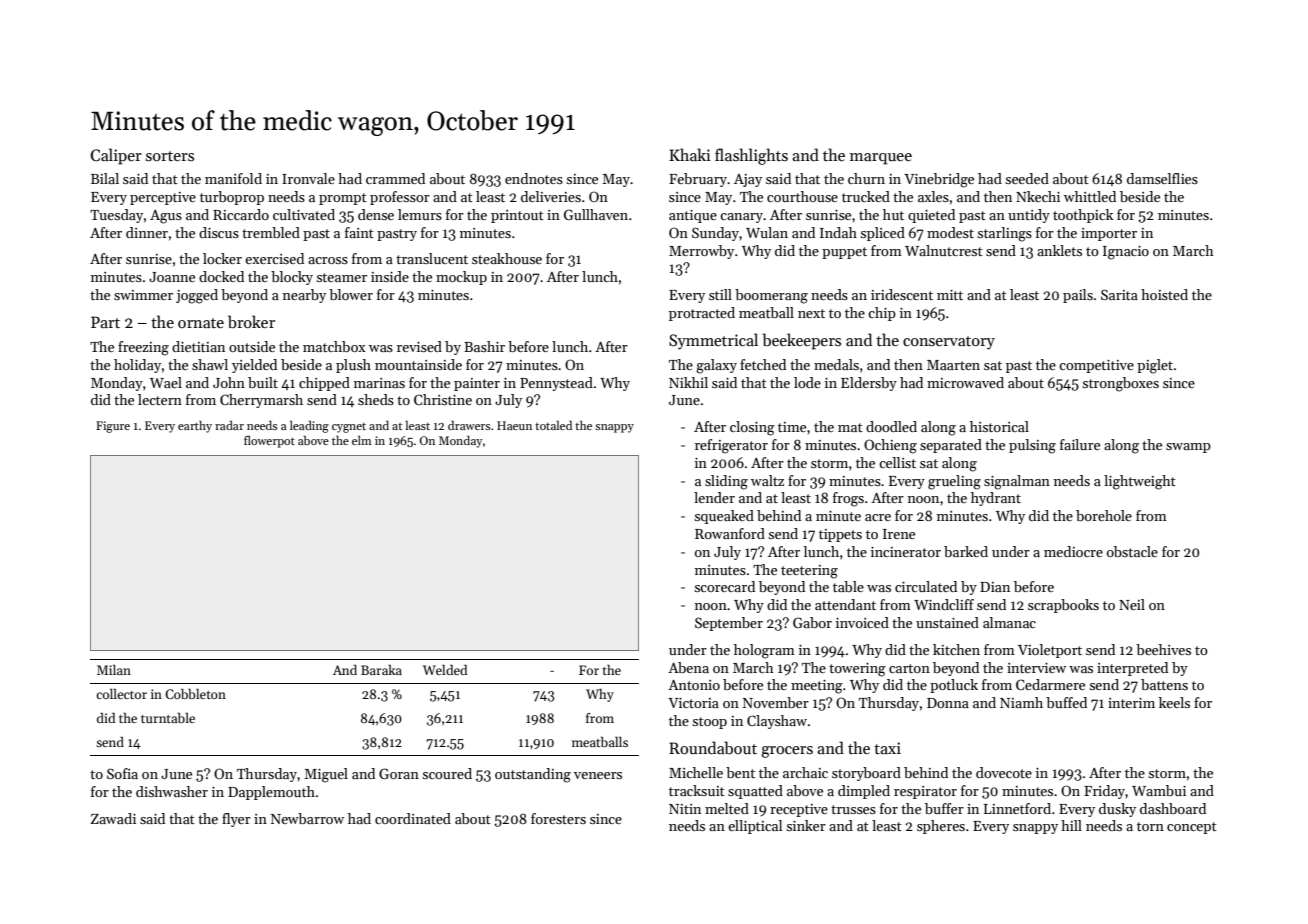 The image size is (1308, 924). Describe the element at coordinates (1173, 808) in the image. I see `dashboard` at that location.
